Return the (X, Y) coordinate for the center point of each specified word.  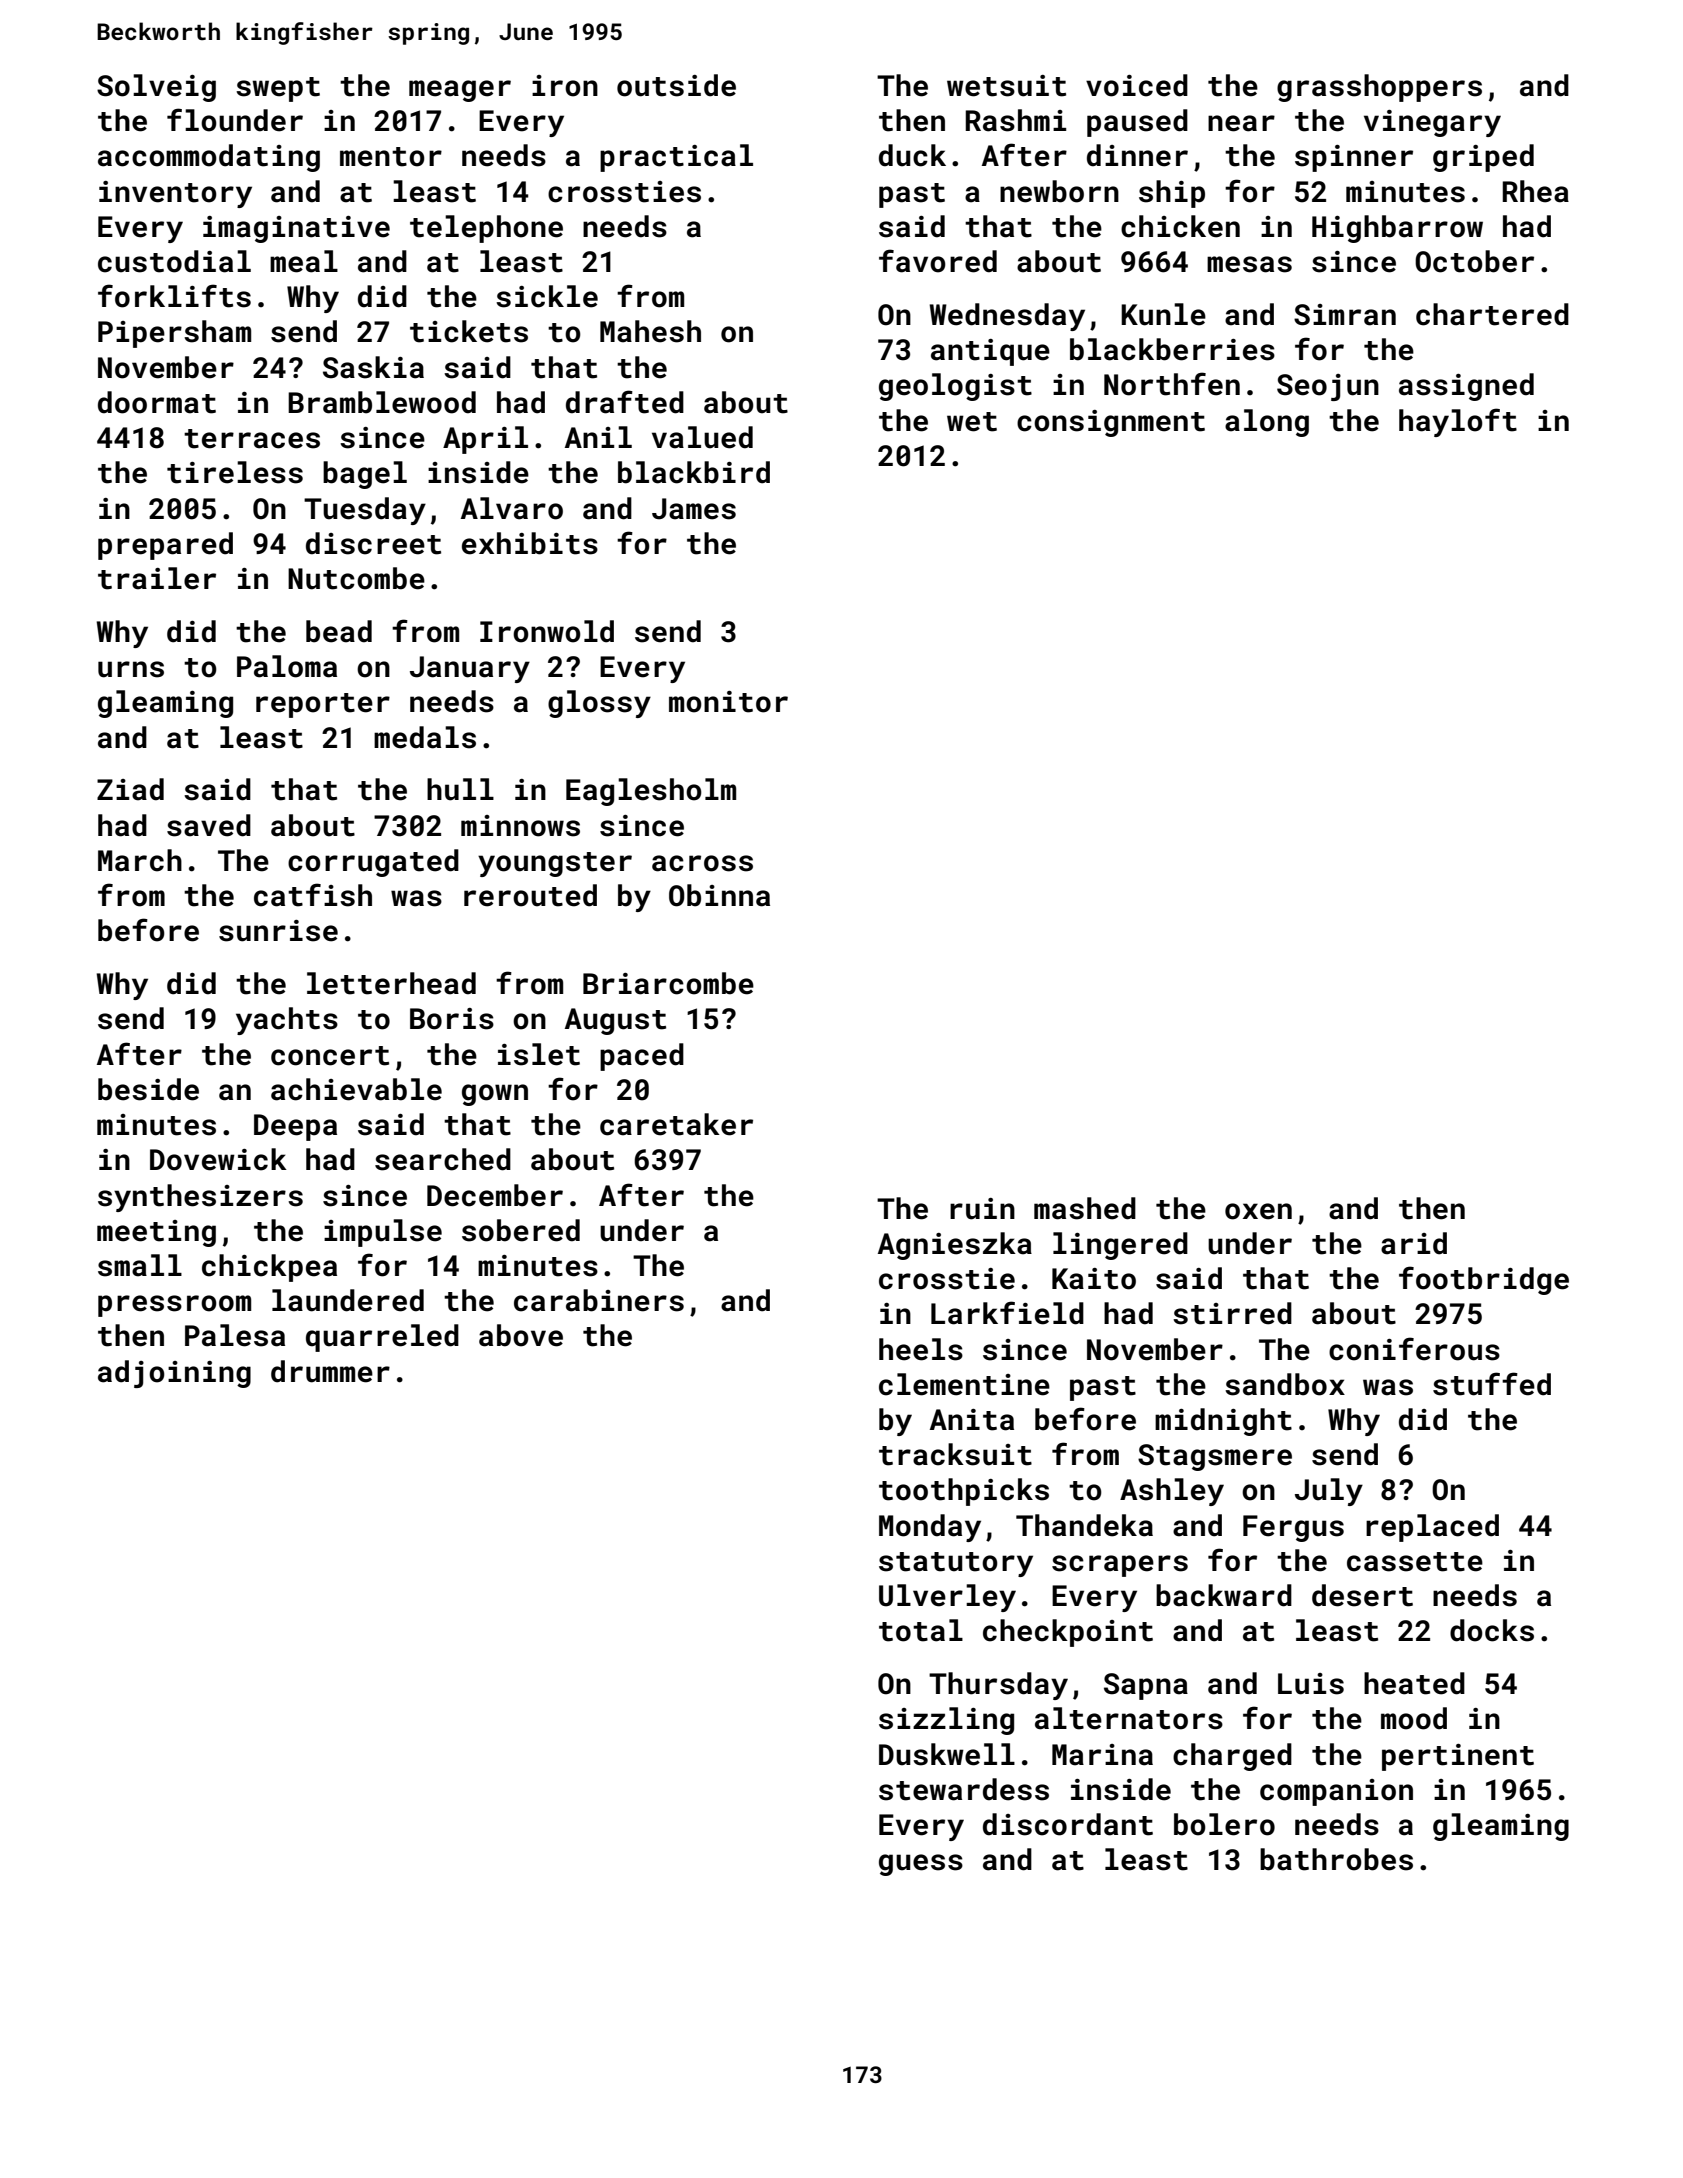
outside (676, 85)
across (702, 863)
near (1241, 123)
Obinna (719, 895)
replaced (1432, 1528)
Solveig (156, 88)
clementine (964, 1384)
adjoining (174, 1374)
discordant (1068, 1824)
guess (921, 1865)
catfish (313, 895)
